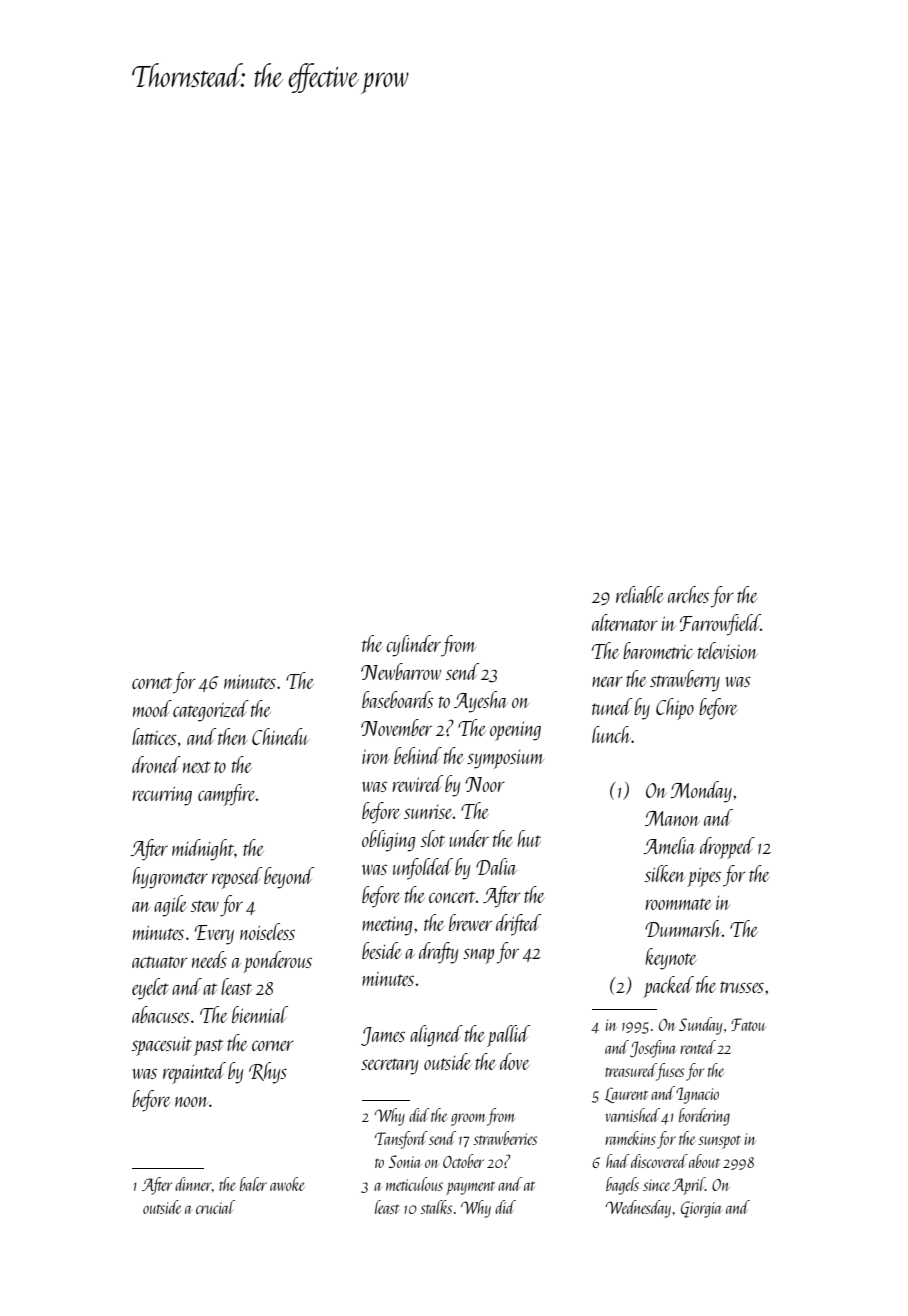 This screenshot has width=908, height=1316. What do you see at coordinates (529, 838) in the screenshot?
I see `hut` at bounding box center [529, 838].
